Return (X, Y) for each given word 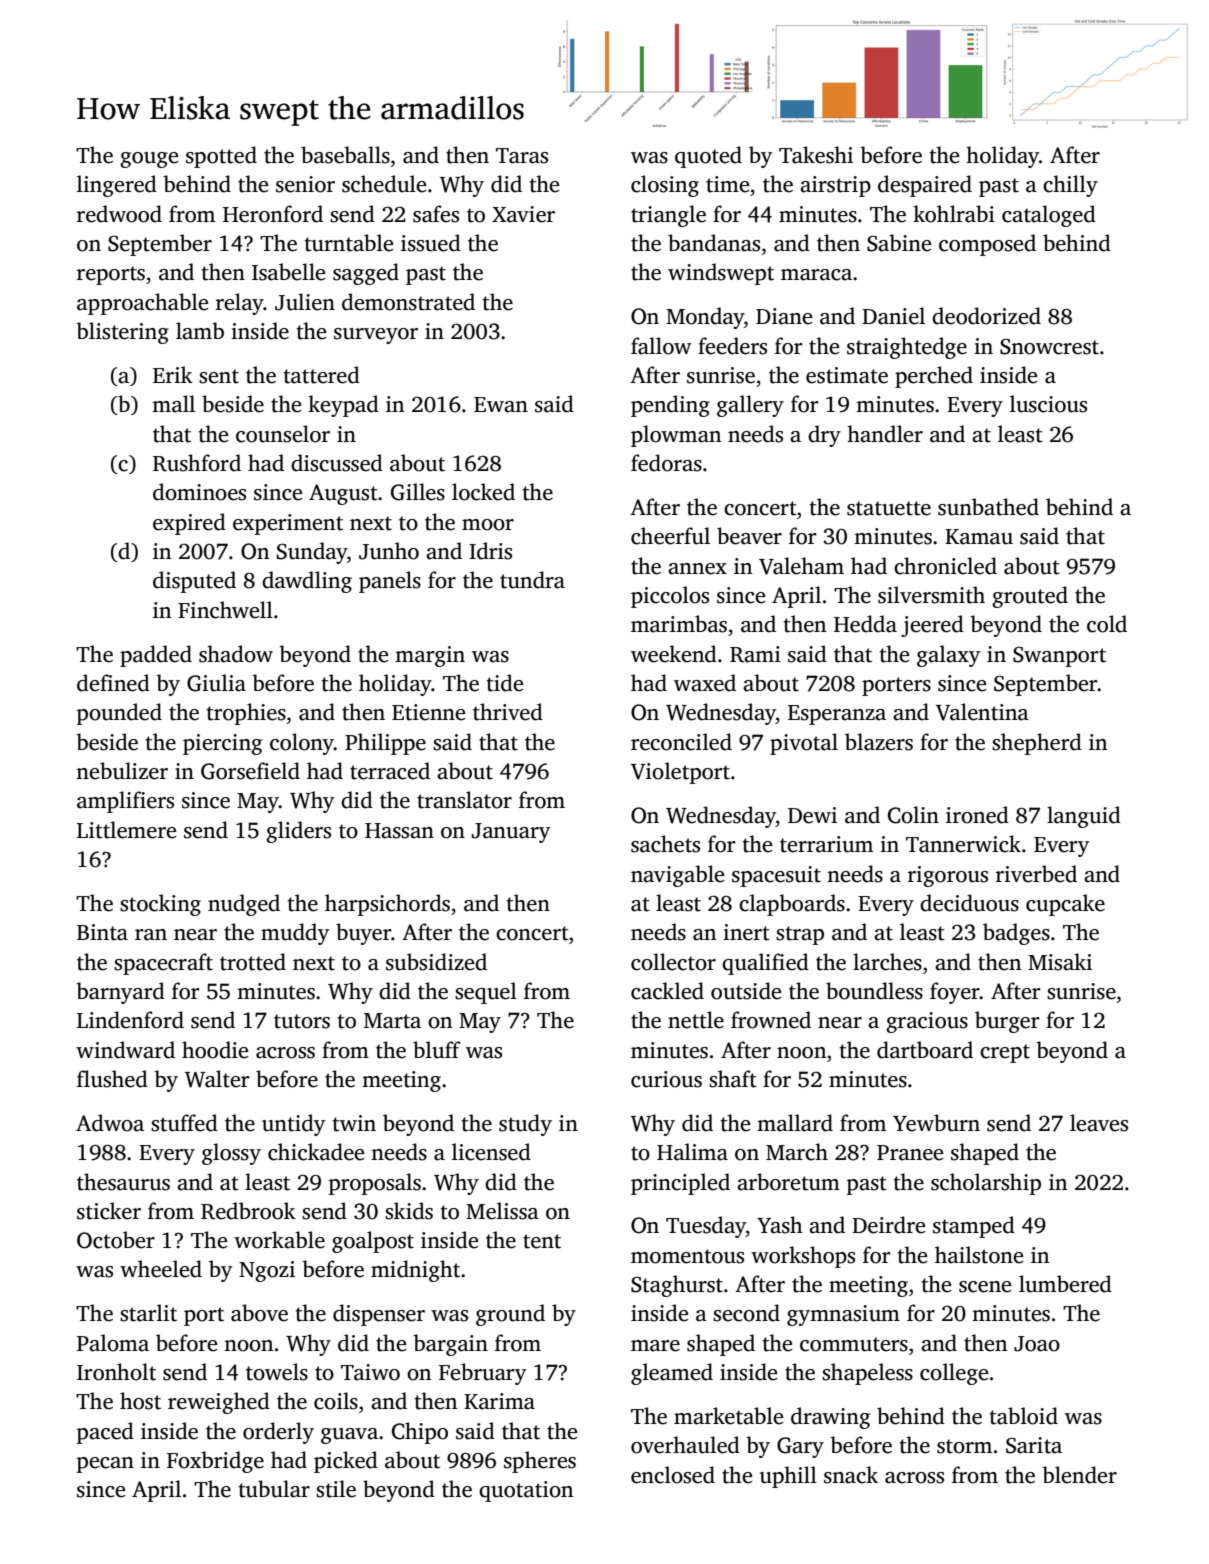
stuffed (184, 1123)
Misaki (1060, 962)
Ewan (501, 405)
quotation (526, 1491)
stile (336, 1489)
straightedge (907, 348)
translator (464, 800)
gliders (298, 832)
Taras (522, 156)
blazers (879, 742)
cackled (667, 991)
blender (1079, 1475)
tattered (321, 375)
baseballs (345, 155)
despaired (925, 186)
